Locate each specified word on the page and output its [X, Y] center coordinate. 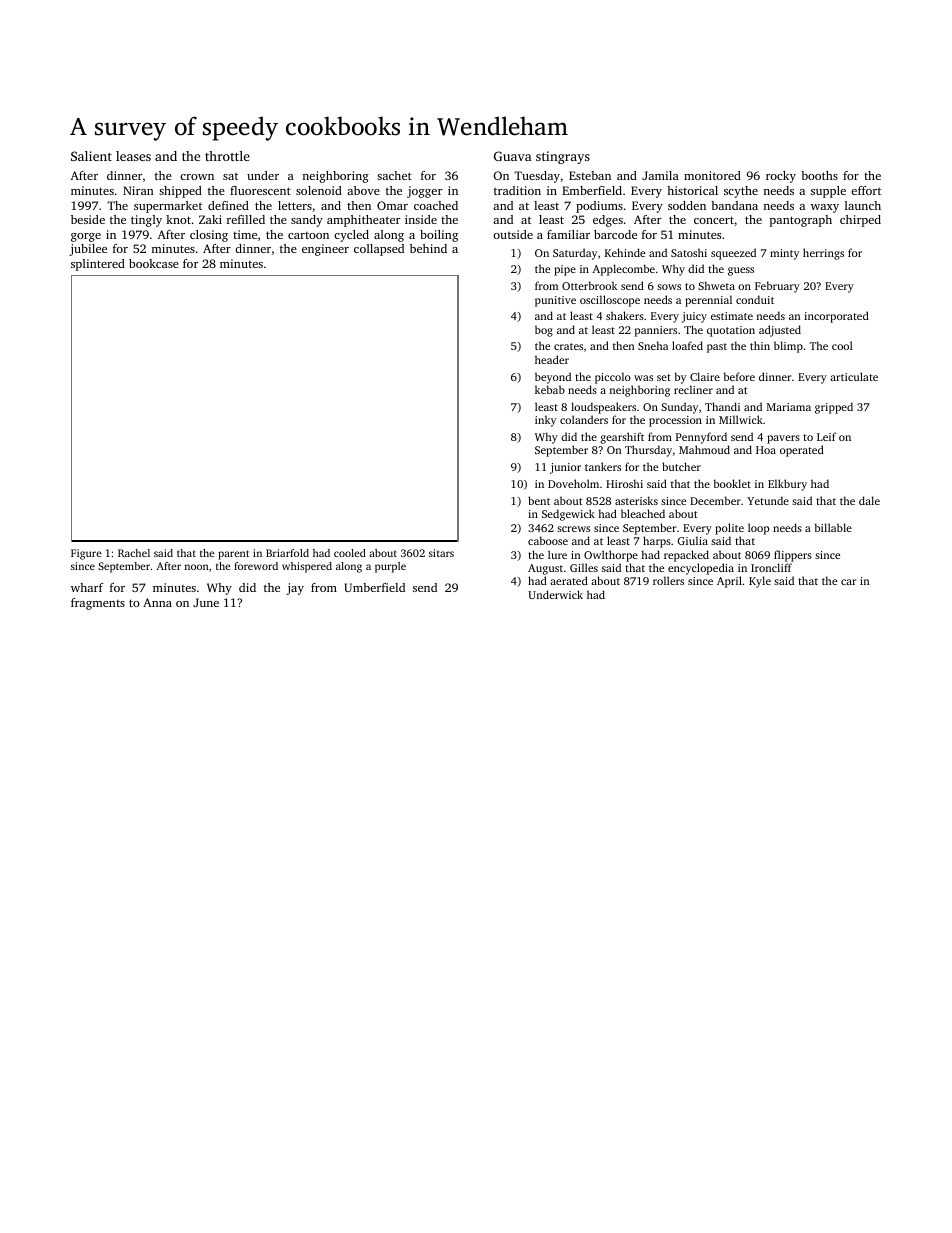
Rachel [134, 553]
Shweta [716, 285]
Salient [91, 156]
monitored [712, 175]
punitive [555, 301]
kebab [550, 389]
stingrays [563, 157]
